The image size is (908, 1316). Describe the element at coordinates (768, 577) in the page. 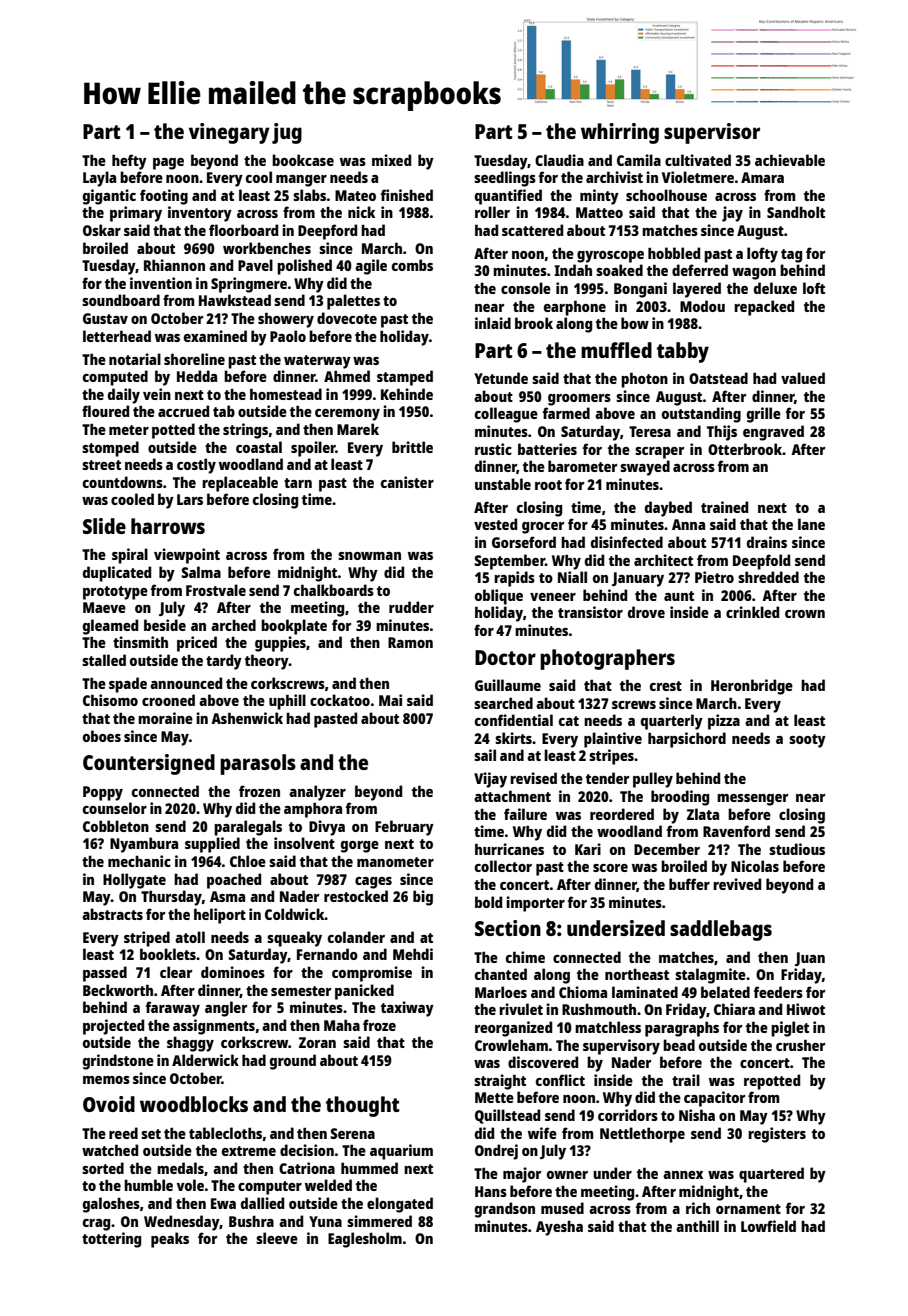

I see `shredded` at that location.
